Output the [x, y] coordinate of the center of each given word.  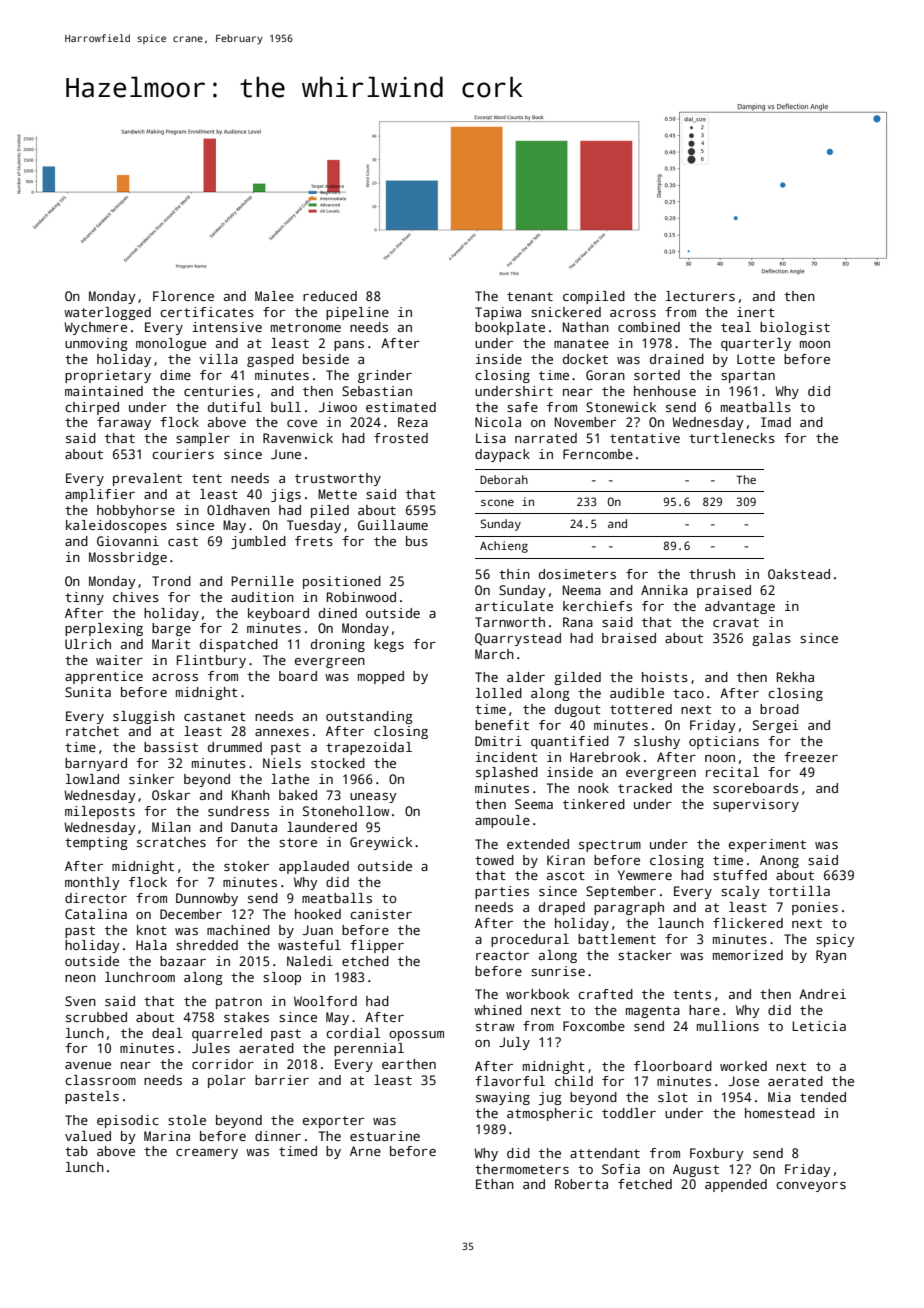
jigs [286, 495]
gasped [270, 360]
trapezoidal [369, 748]
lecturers [700, 296]
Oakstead [799, 574]
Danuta [254, 827]
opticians [724, 742]
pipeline [357, 313]
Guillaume [393, 525]
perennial [369, 1049]
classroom [100, 1080]
